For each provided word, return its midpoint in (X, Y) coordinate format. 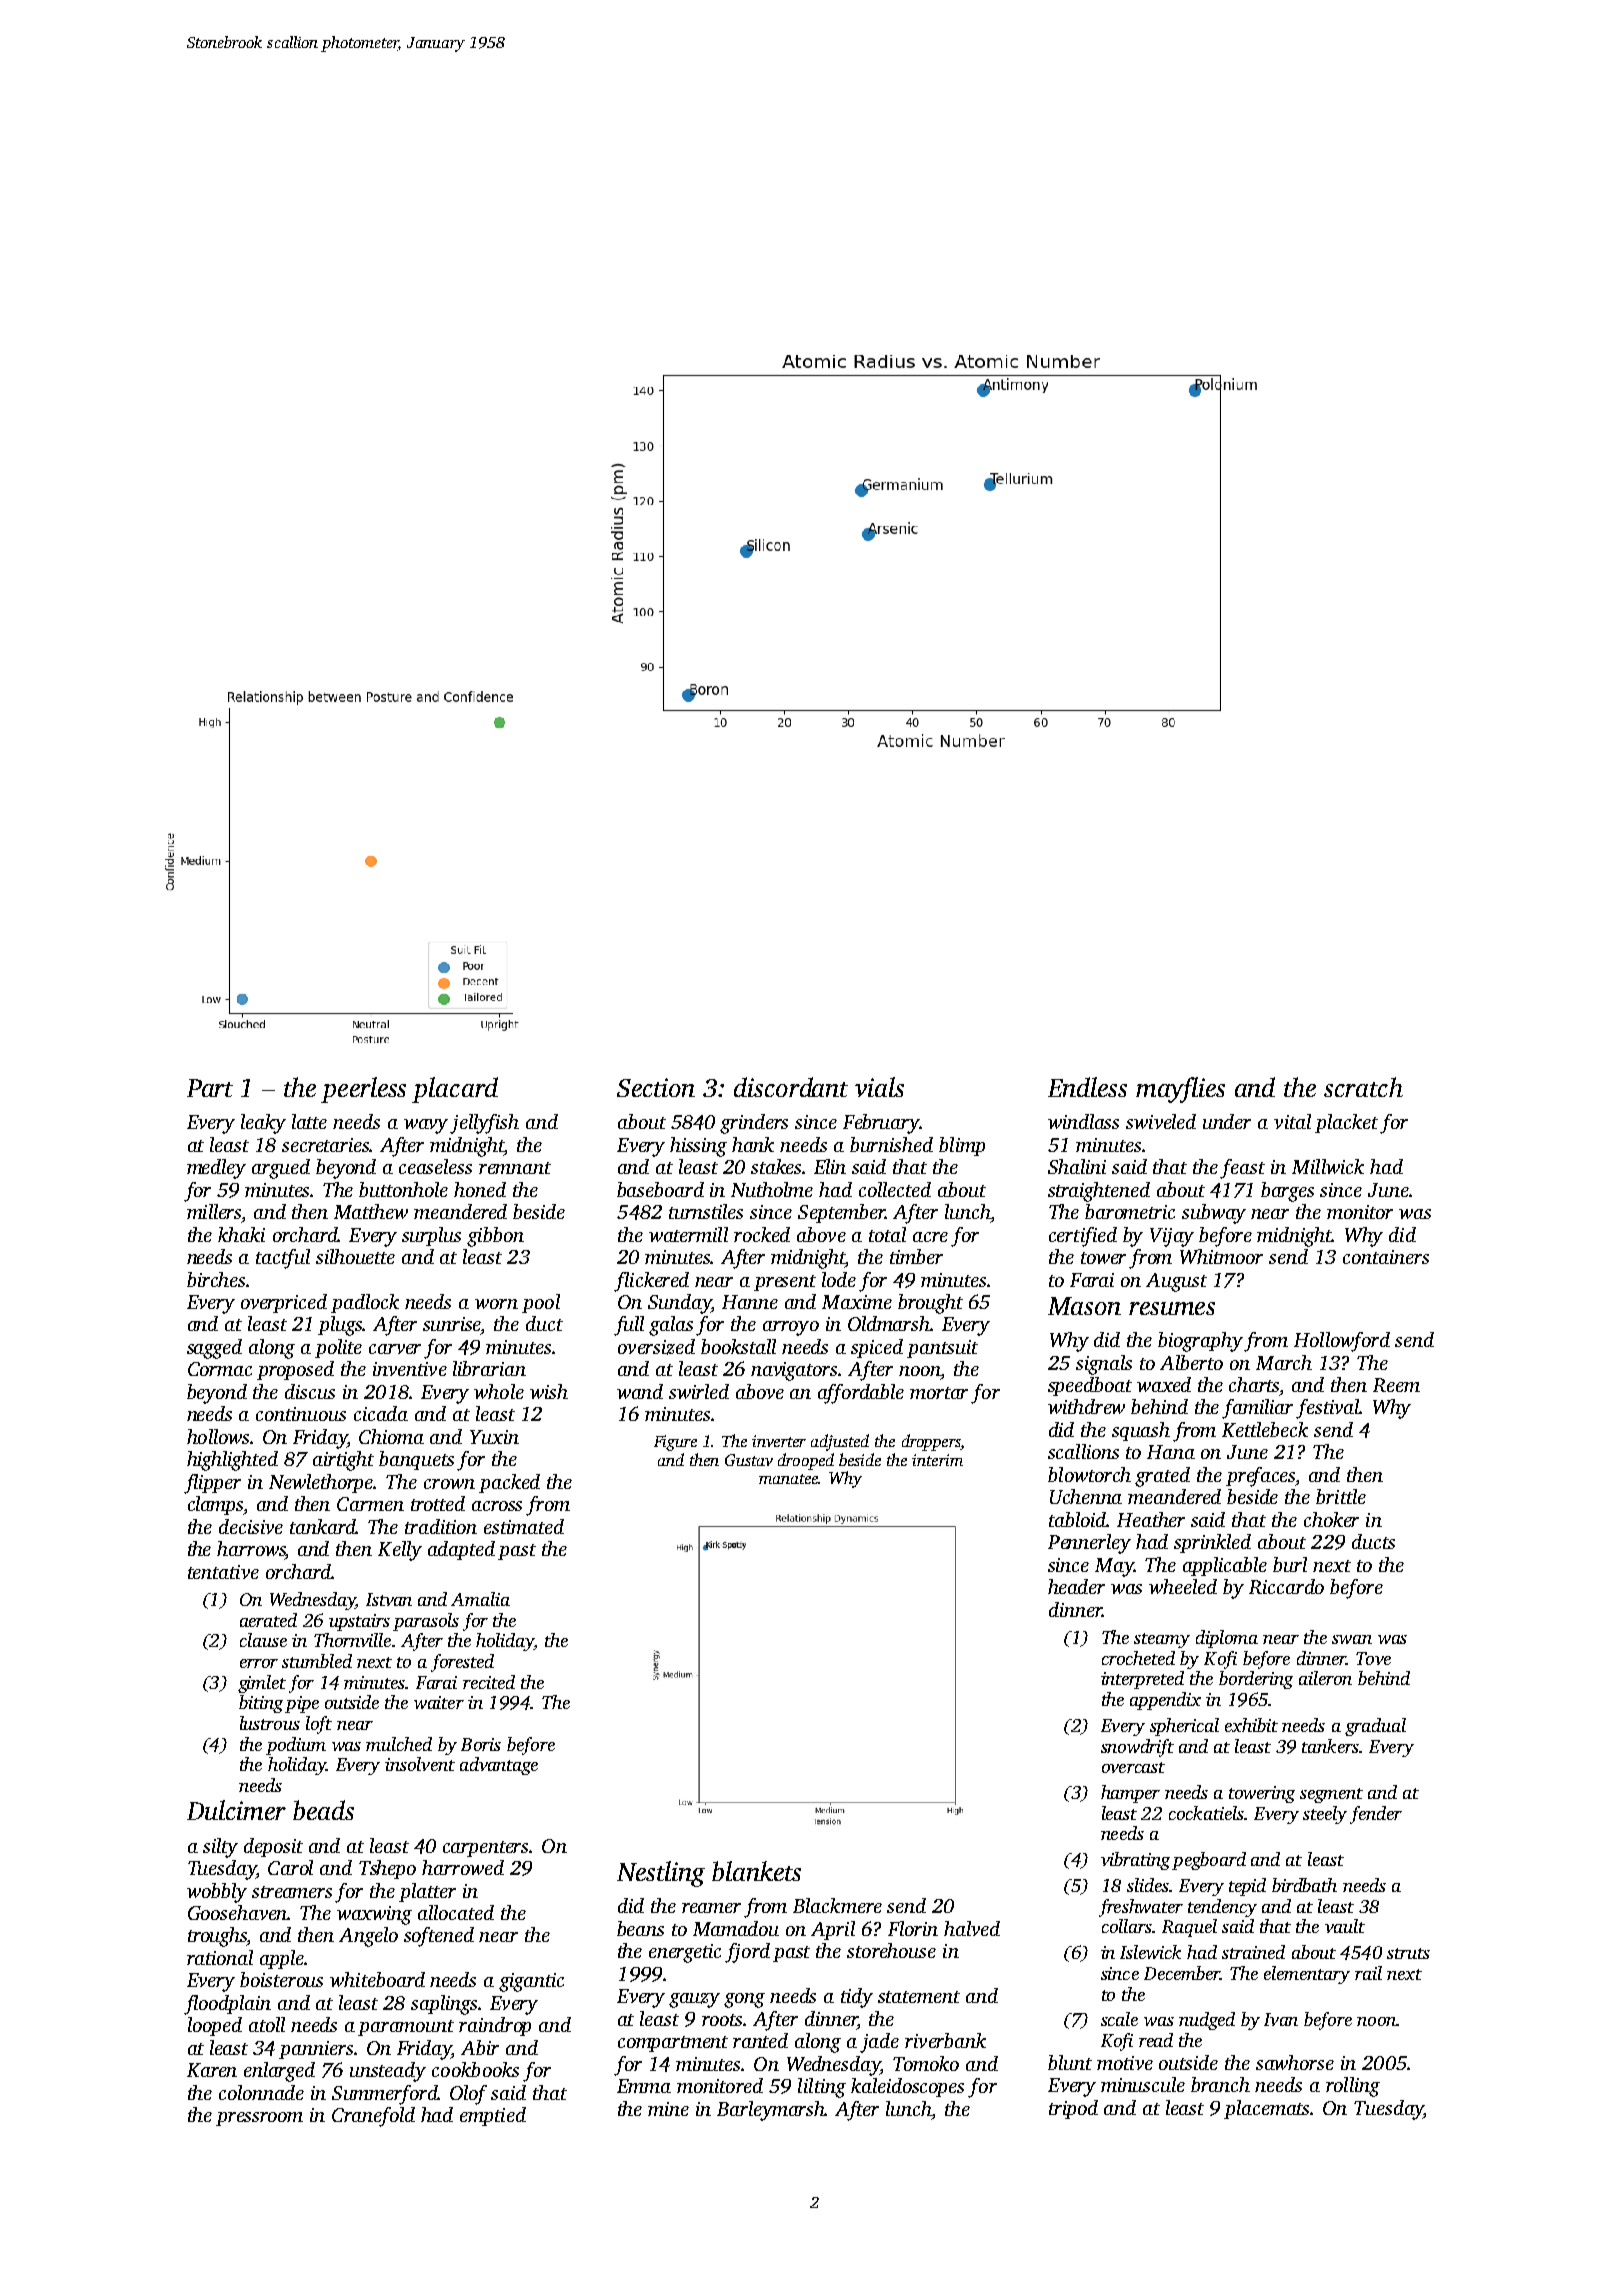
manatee (788, 1479)
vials (879, 1087)
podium (296, 1746)
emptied (493, 2116)
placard (455, 1090)
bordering (1256, 1680)
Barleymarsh (771, 2111)
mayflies (1180, 1090)
